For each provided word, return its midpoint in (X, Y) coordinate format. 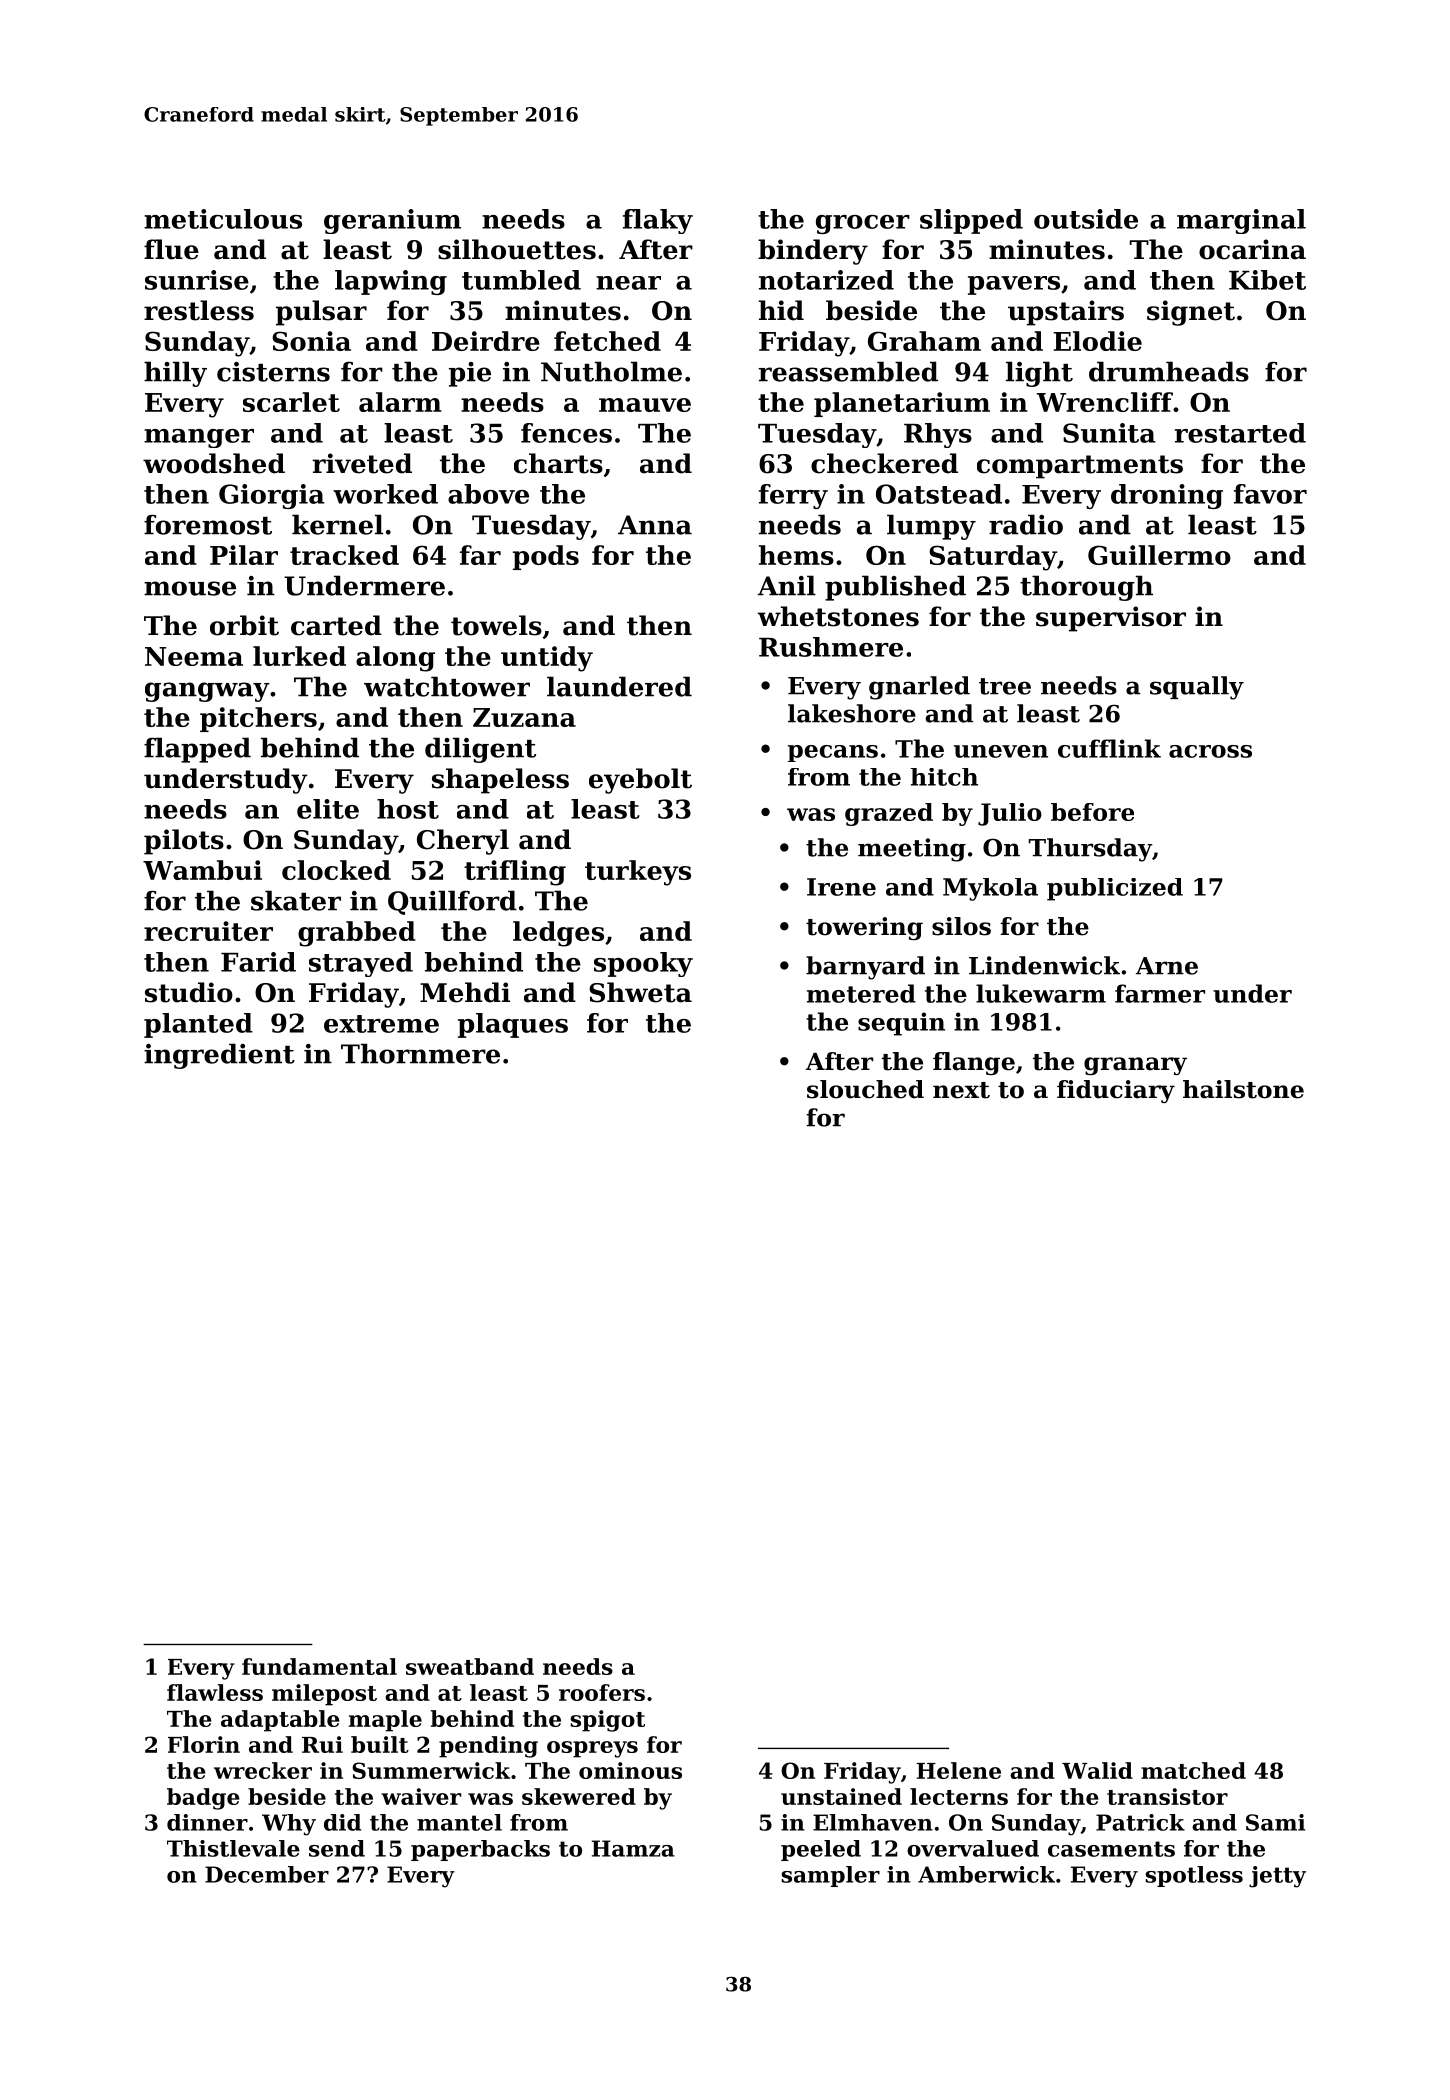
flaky (658, 221)
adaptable (280, 1721)
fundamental (319, 1666)
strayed (361, 964)
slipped (971, 221)
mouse (190, 588)
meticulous (223, 219)
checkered (884, 463)
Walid (1097, 1770)
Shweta (640, 992)
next (961, 1090)
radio (1026, 524)
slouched (865, 1089)
